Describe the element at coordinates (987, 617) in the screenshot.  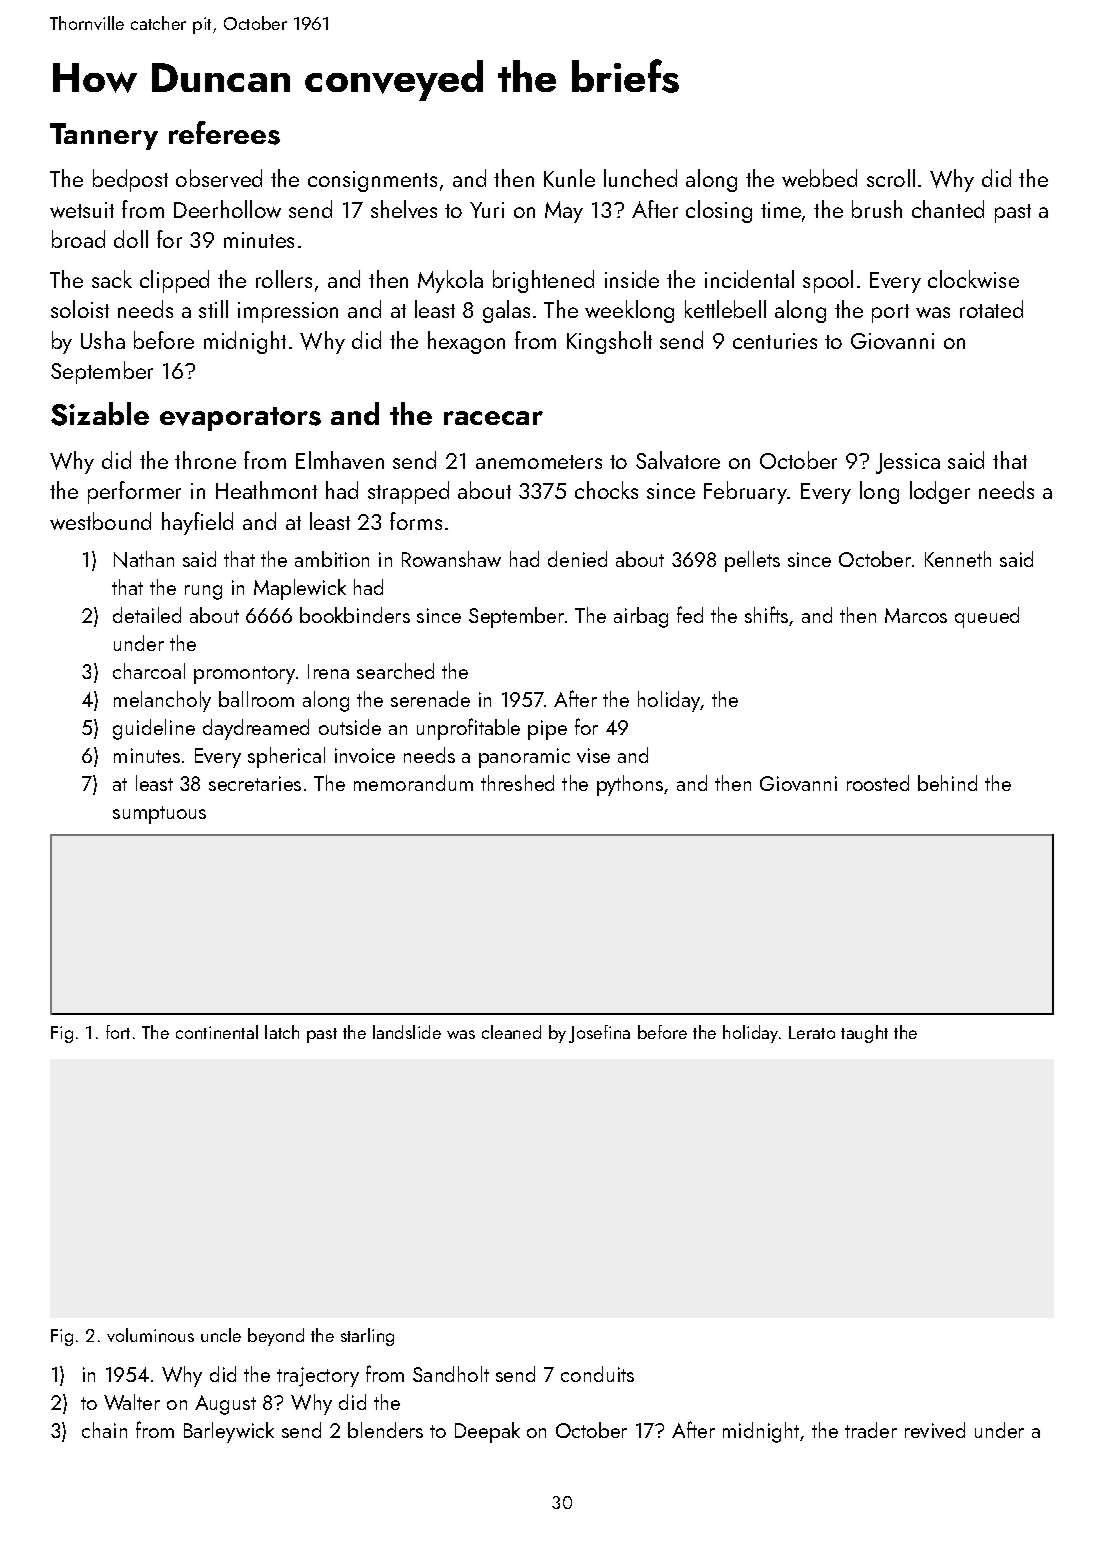
I see `queued` at that location.
